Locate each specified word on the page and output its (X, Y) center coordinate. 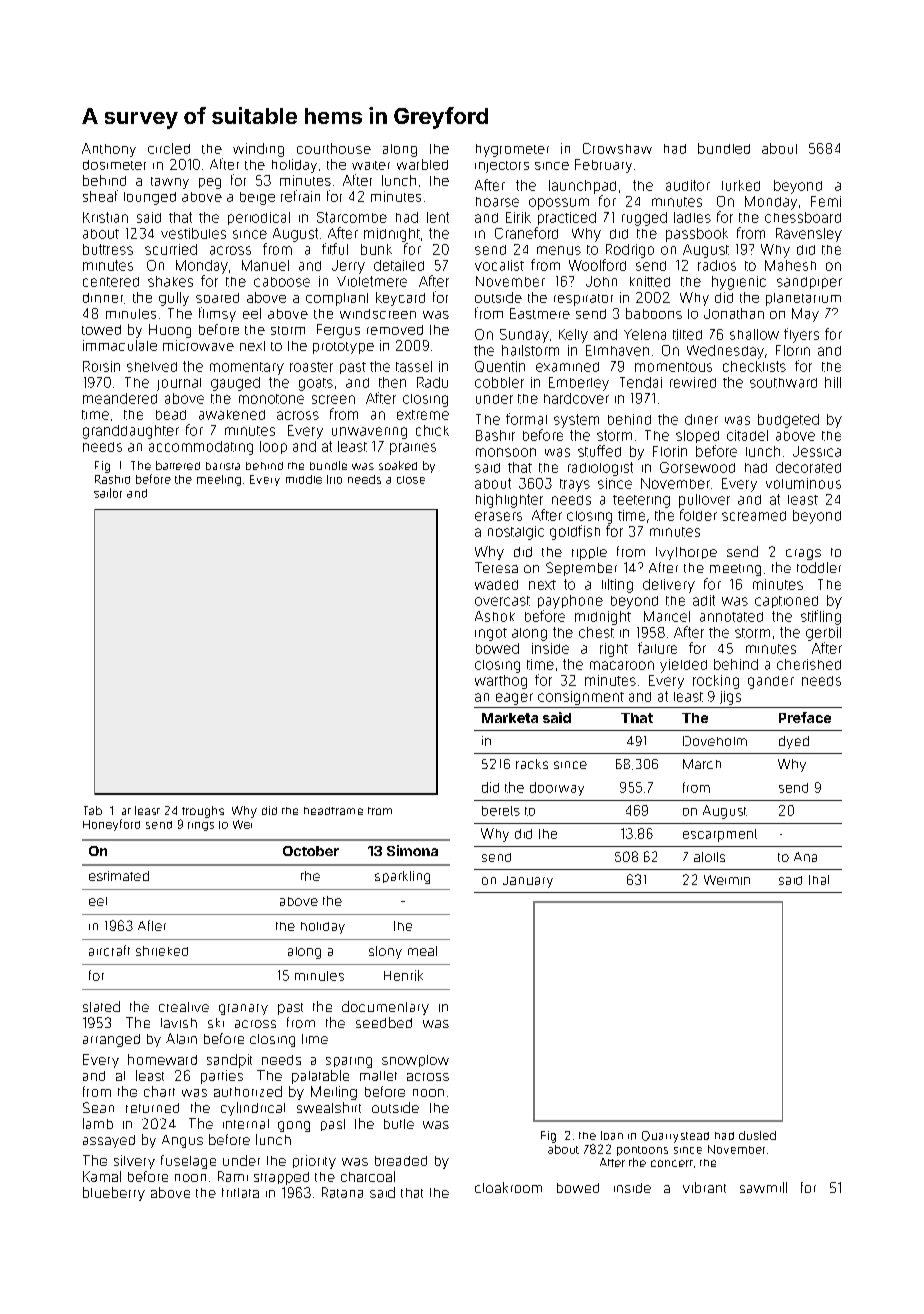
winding (258, 150)
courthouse (334, 148)
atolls (709, 857)
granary (243, 1009)
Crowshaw (617, 148)
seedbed (384, 1022)
